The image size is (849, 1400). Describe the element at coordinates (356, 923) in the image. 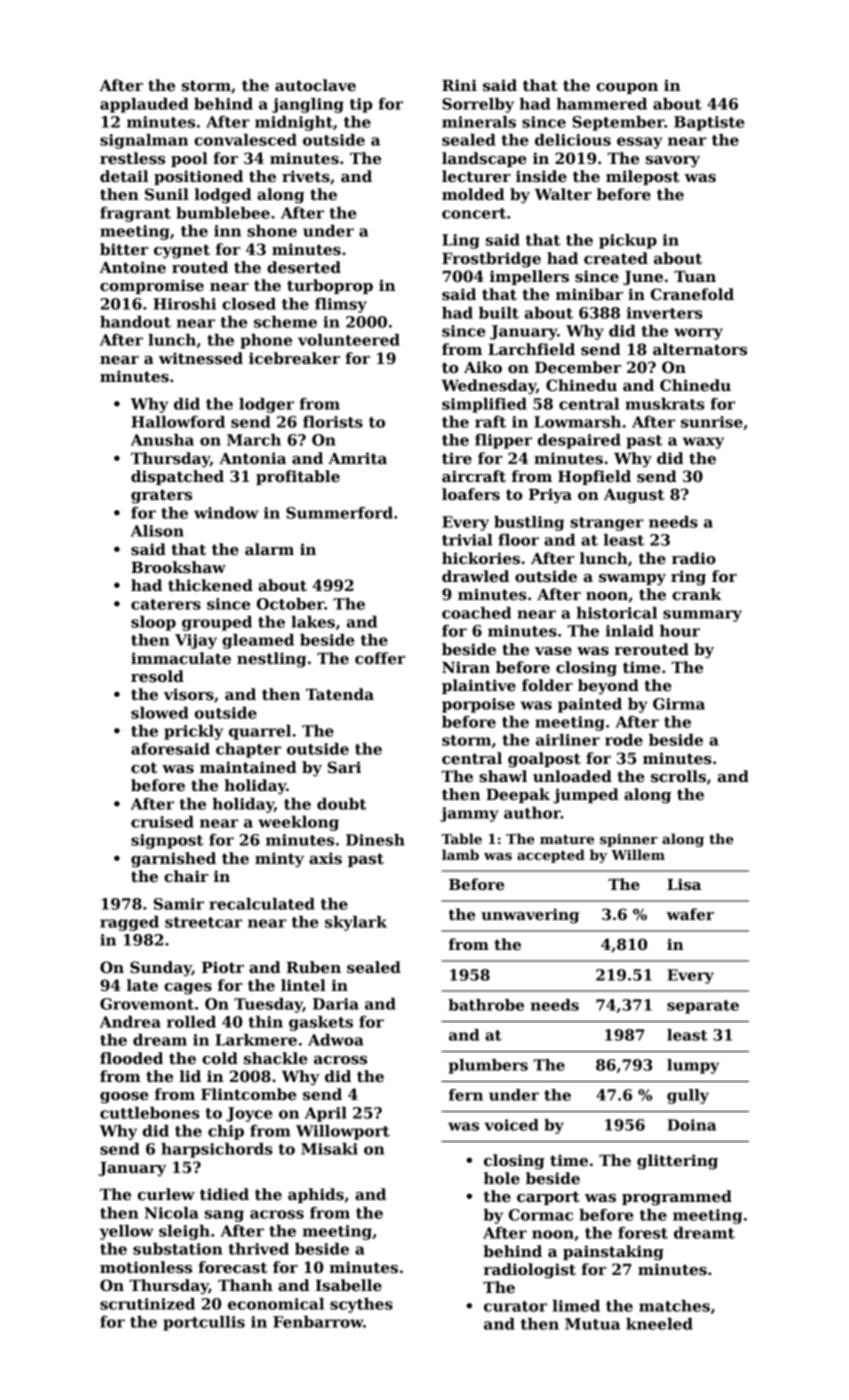

I see `skylark` at that location.
